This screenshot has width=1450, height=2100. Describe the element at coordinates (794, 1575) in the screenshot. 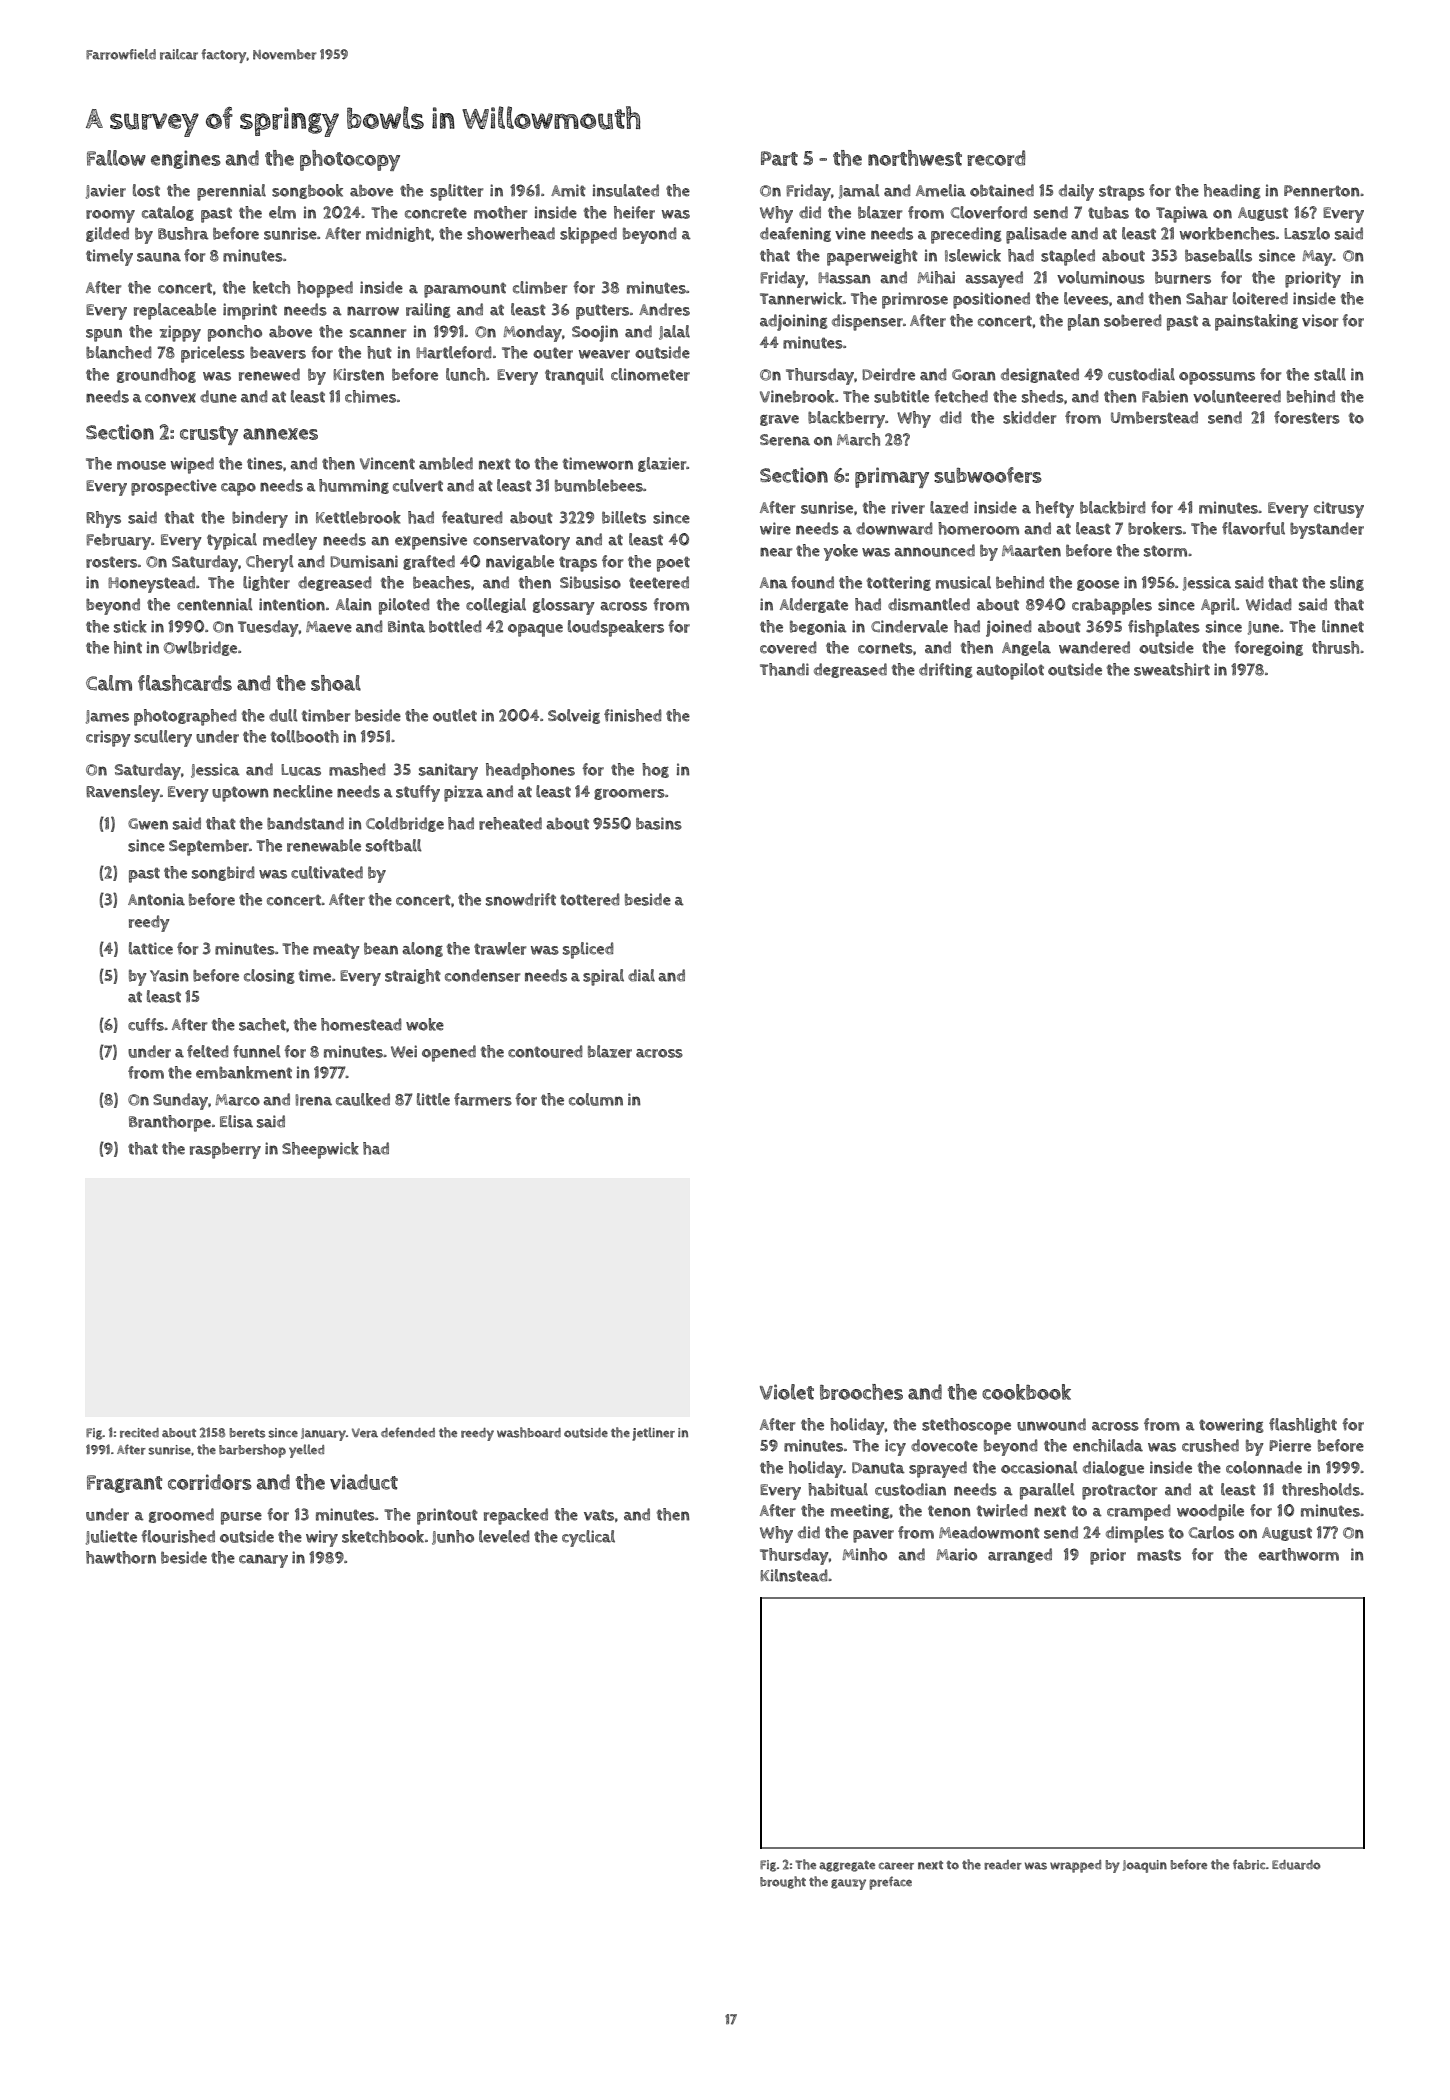

I see `Kilnstead` at that location.
